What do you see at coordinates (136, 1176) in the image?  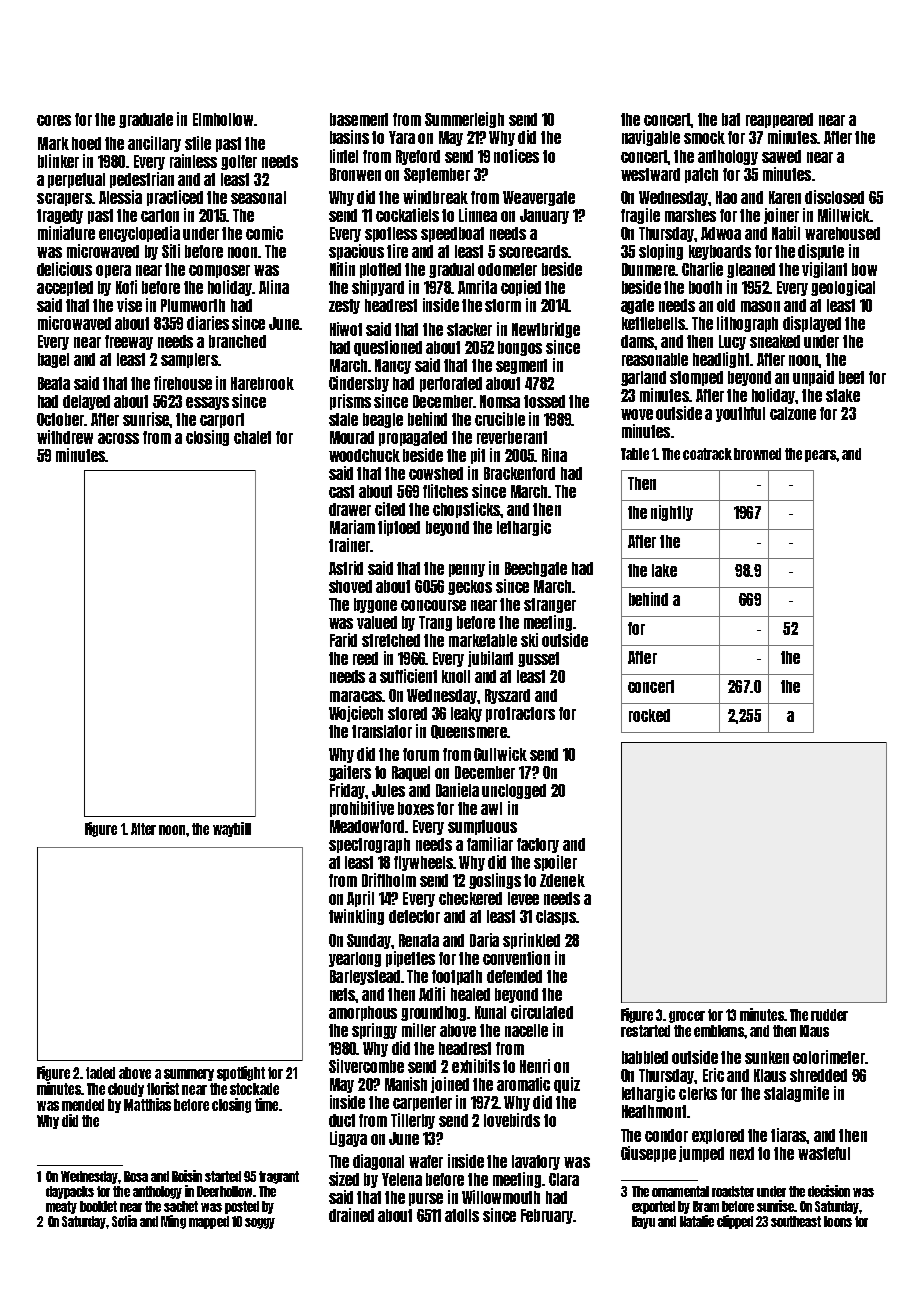 I see `Rosa` at bounding box center [136, 1176].
